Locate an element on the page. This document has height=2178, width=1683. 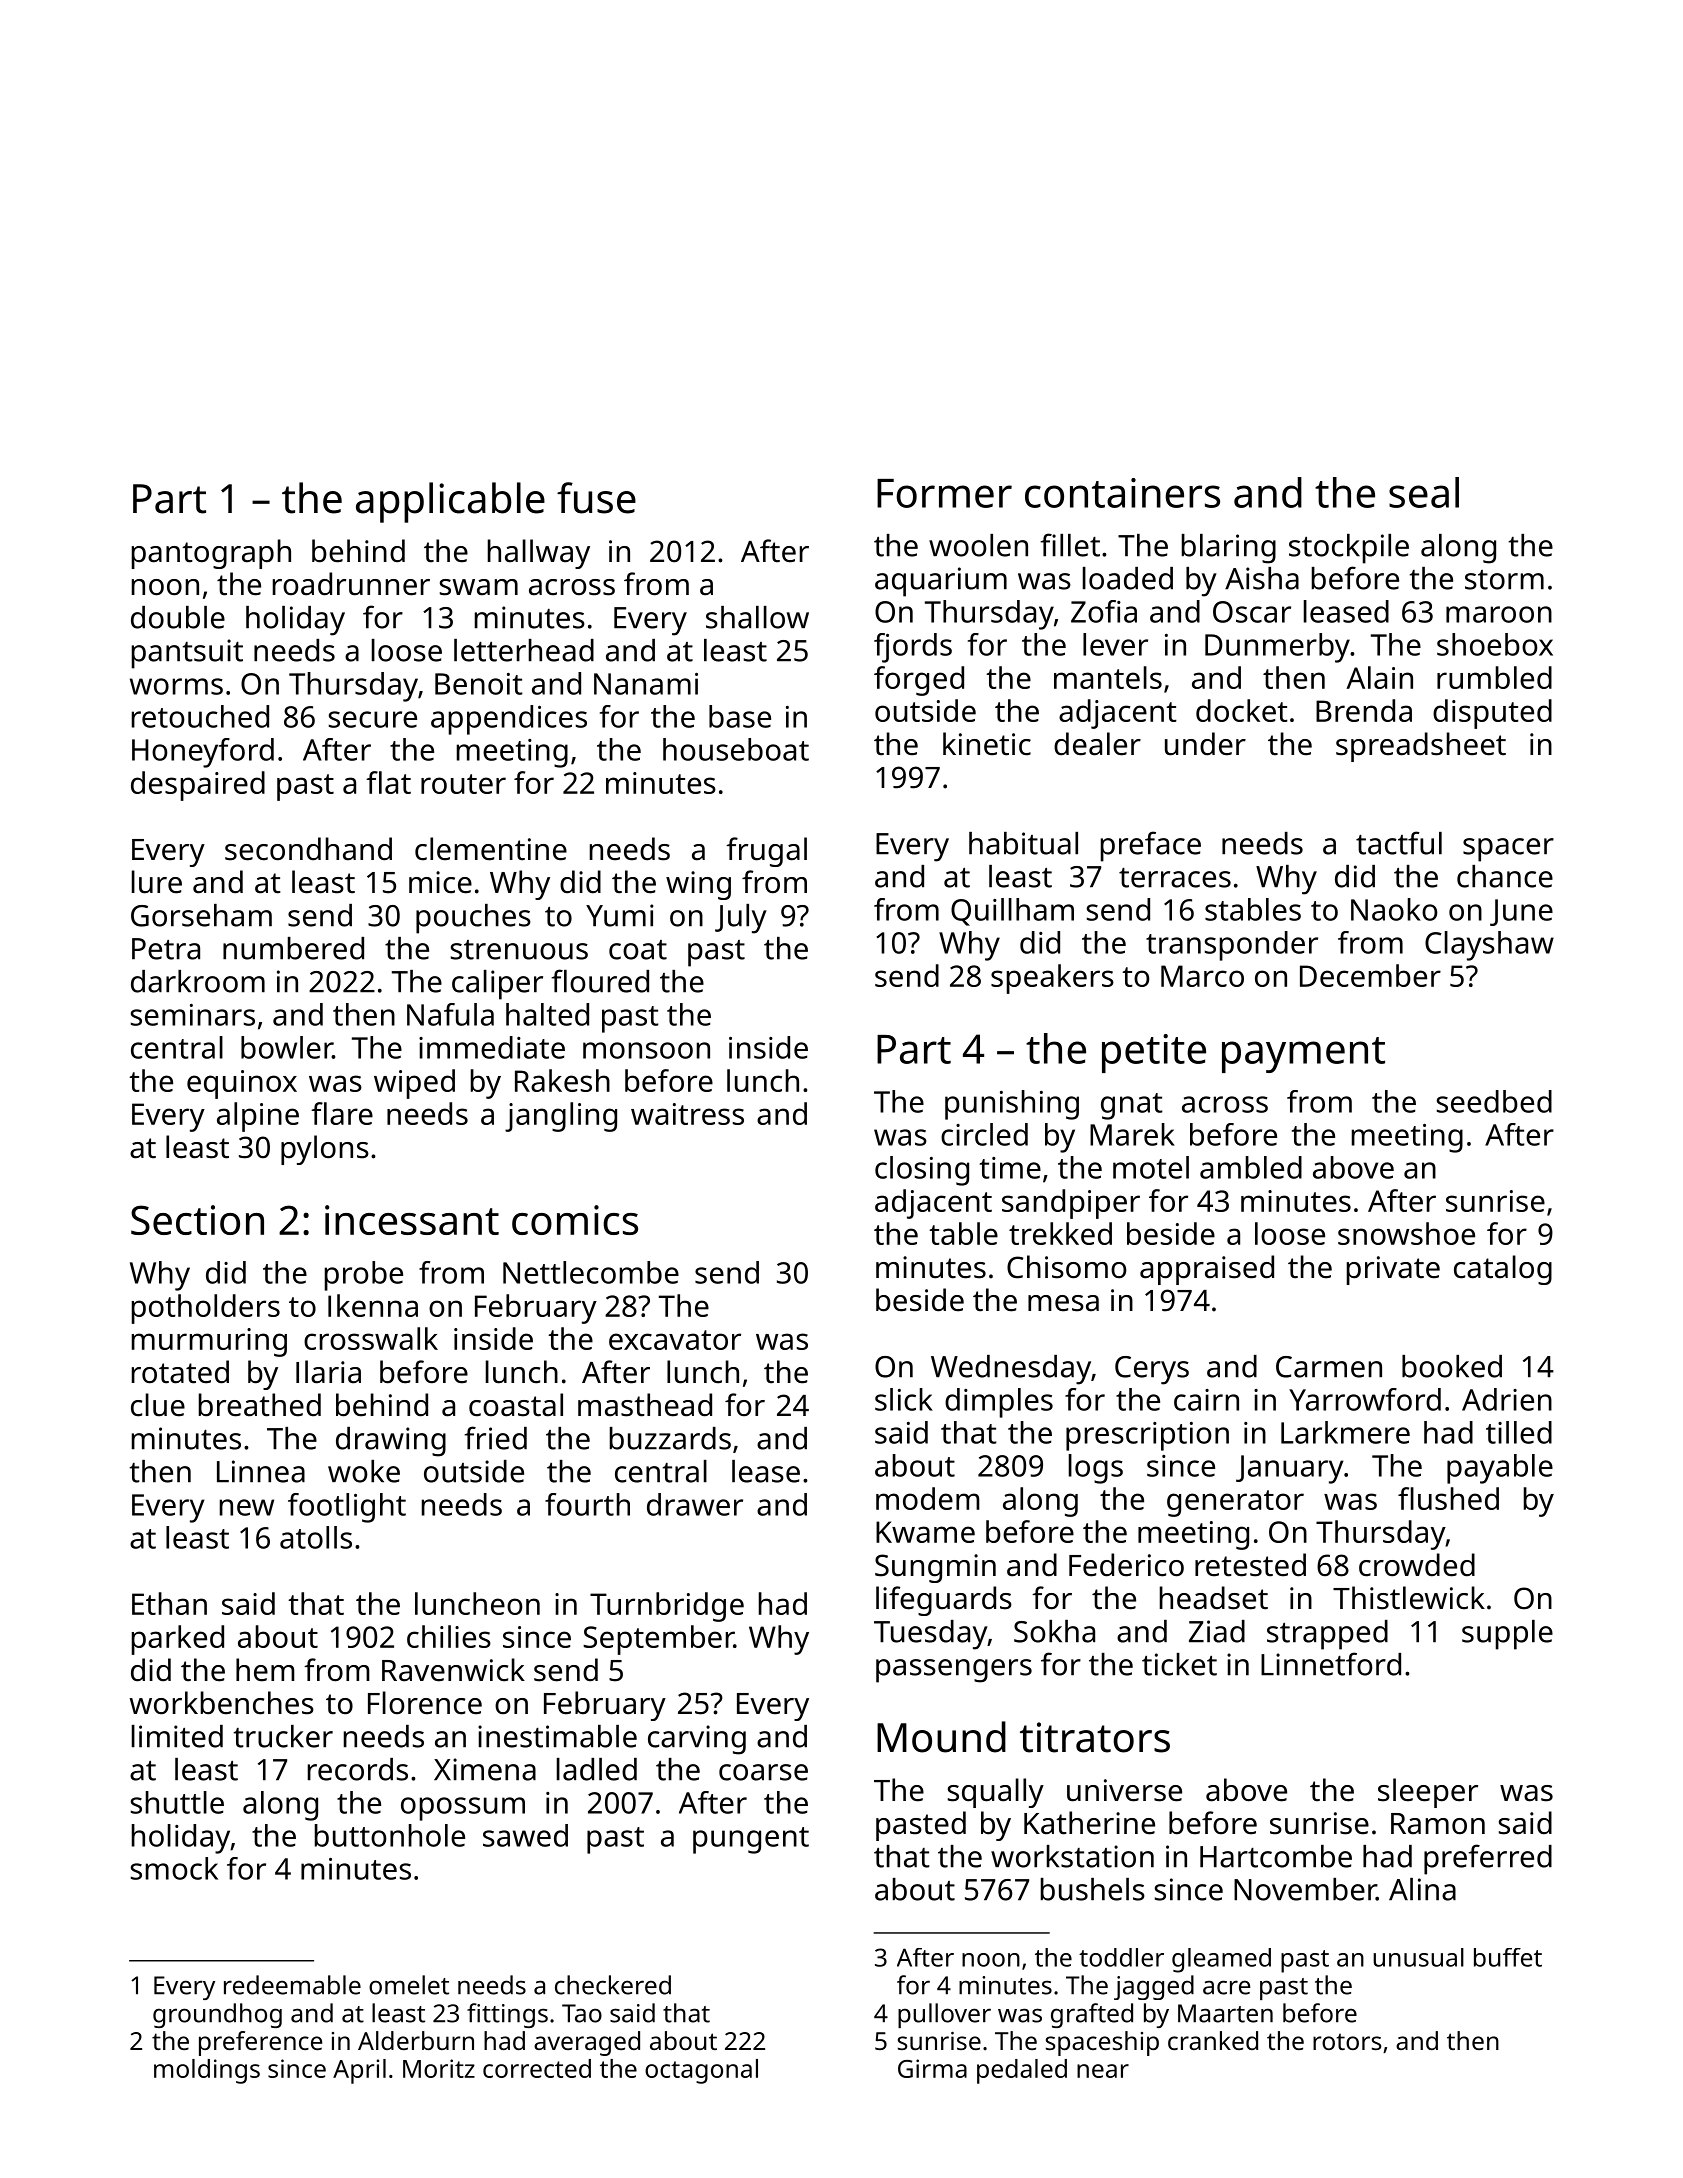
Tuesday is located at coordinates (931, 1635).
